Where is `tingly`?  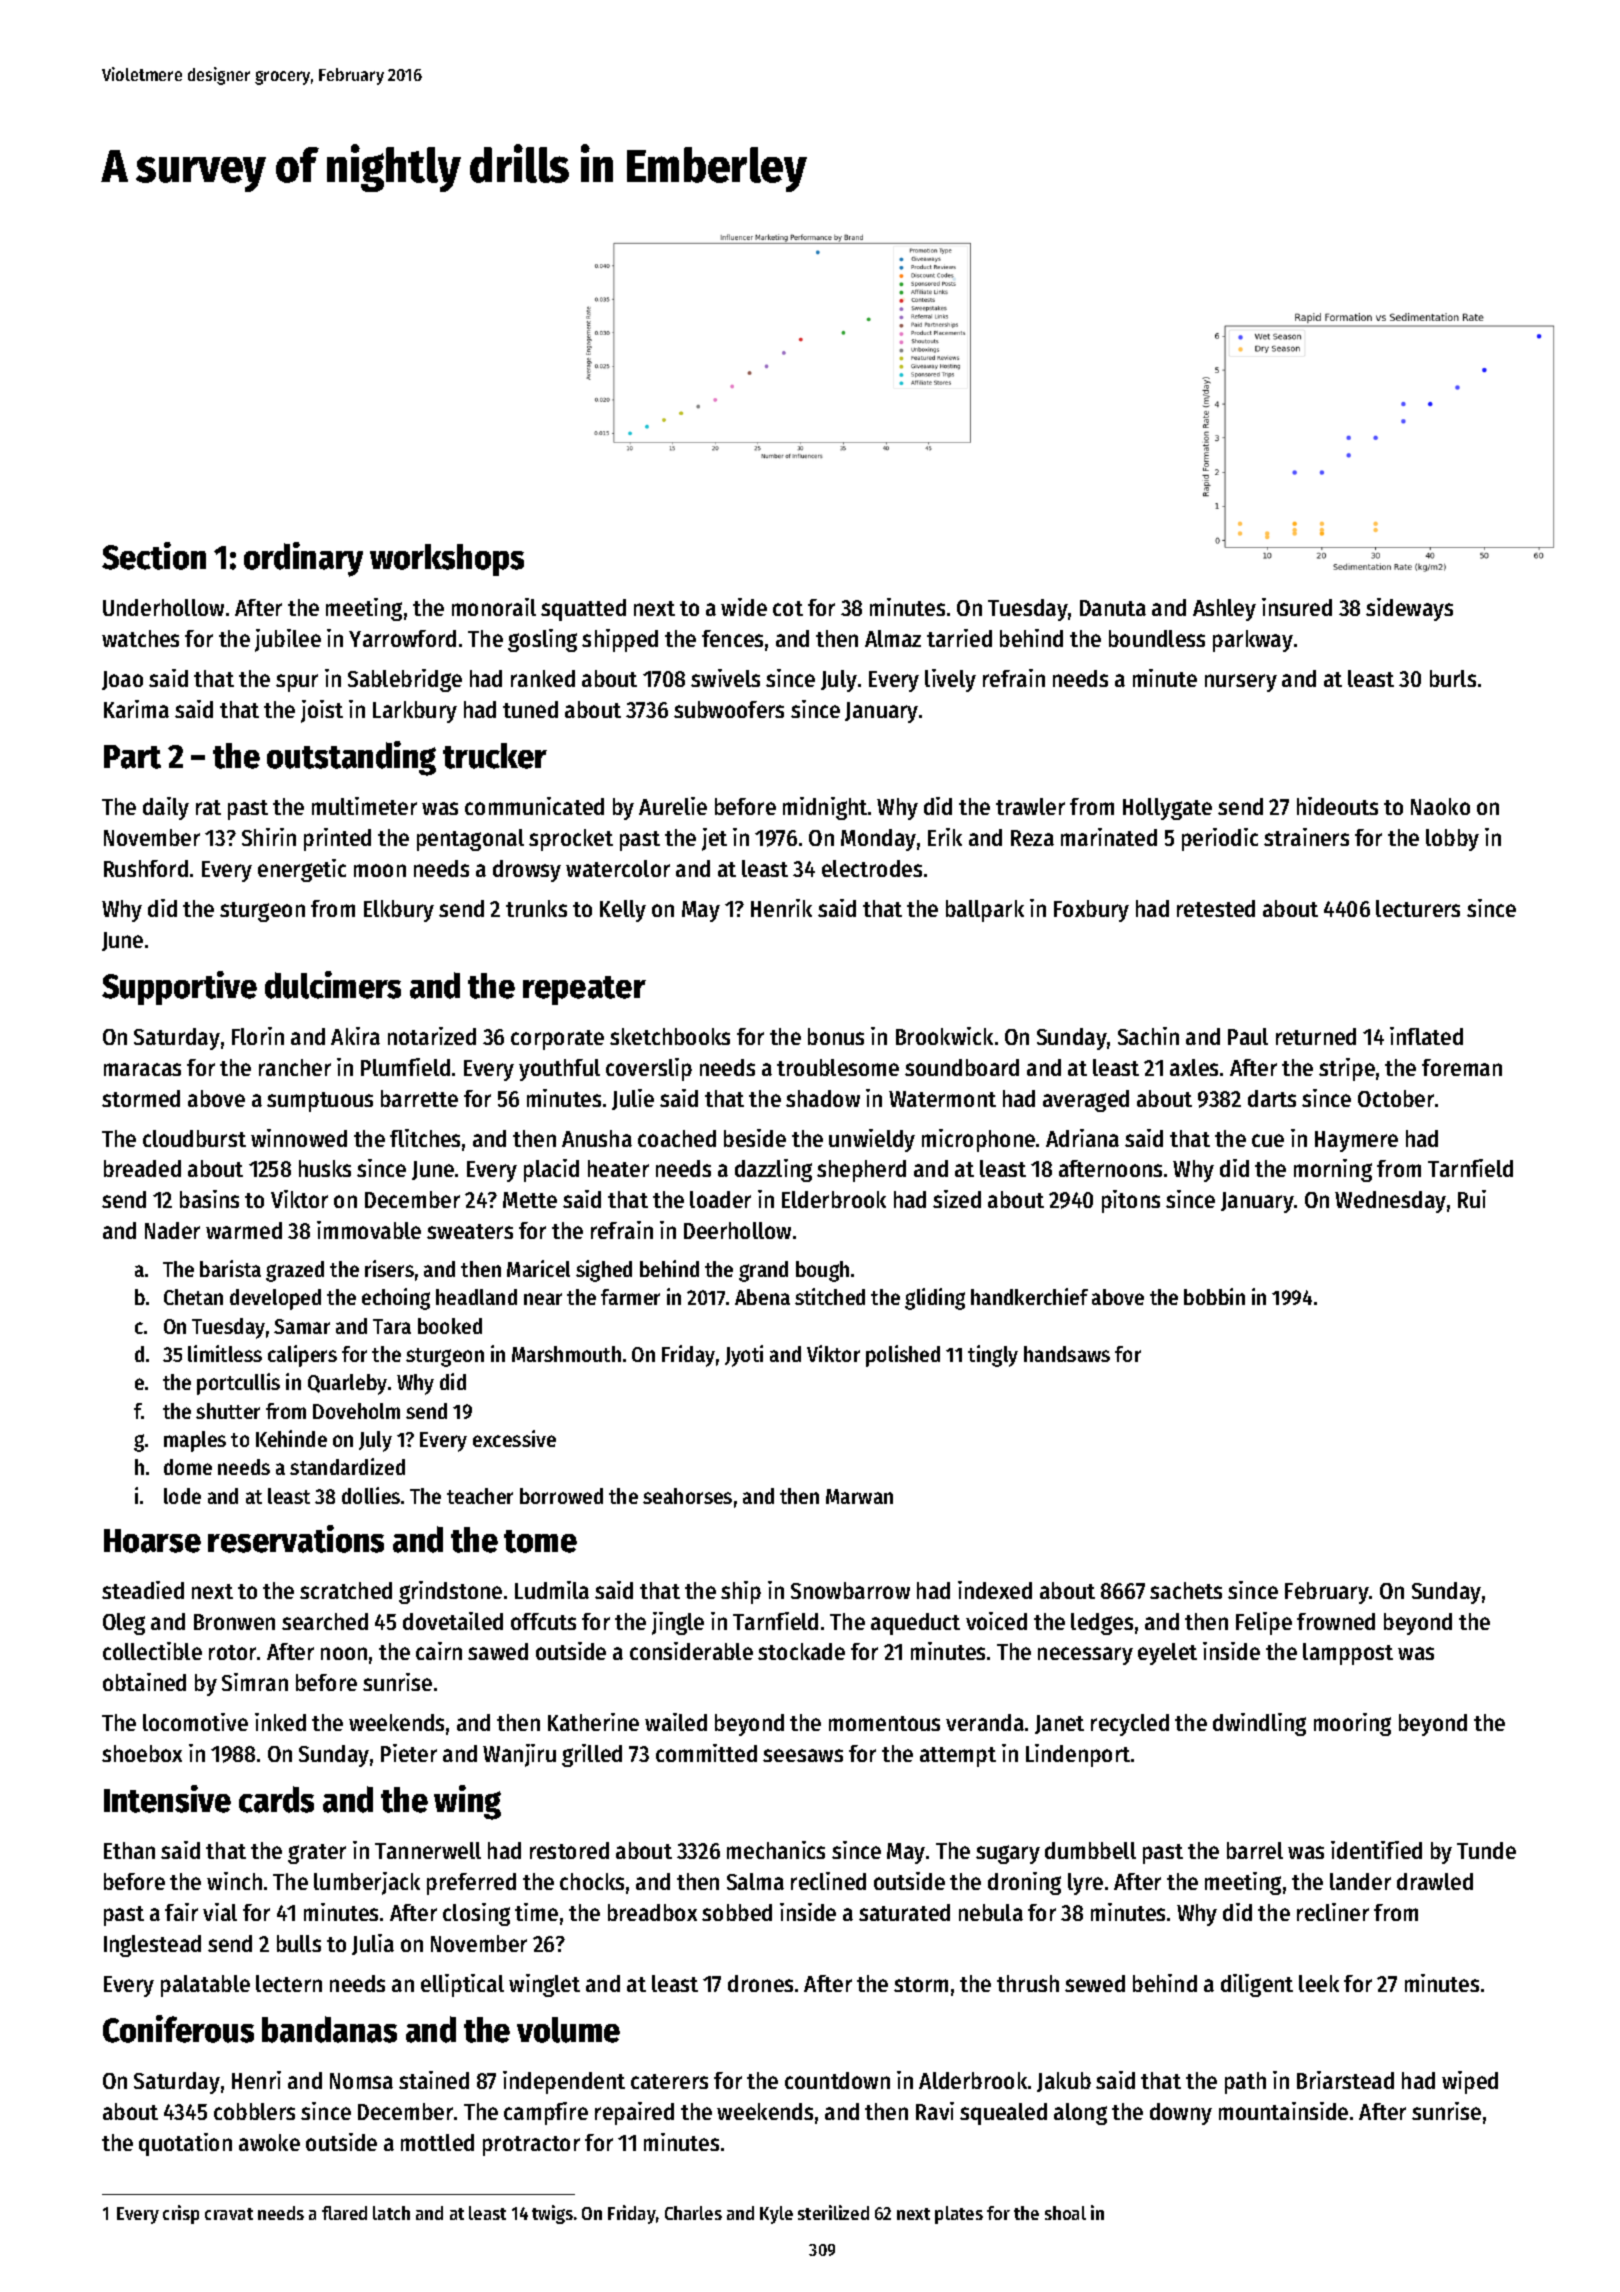
tingly is located at coordinates (993, 1356).
